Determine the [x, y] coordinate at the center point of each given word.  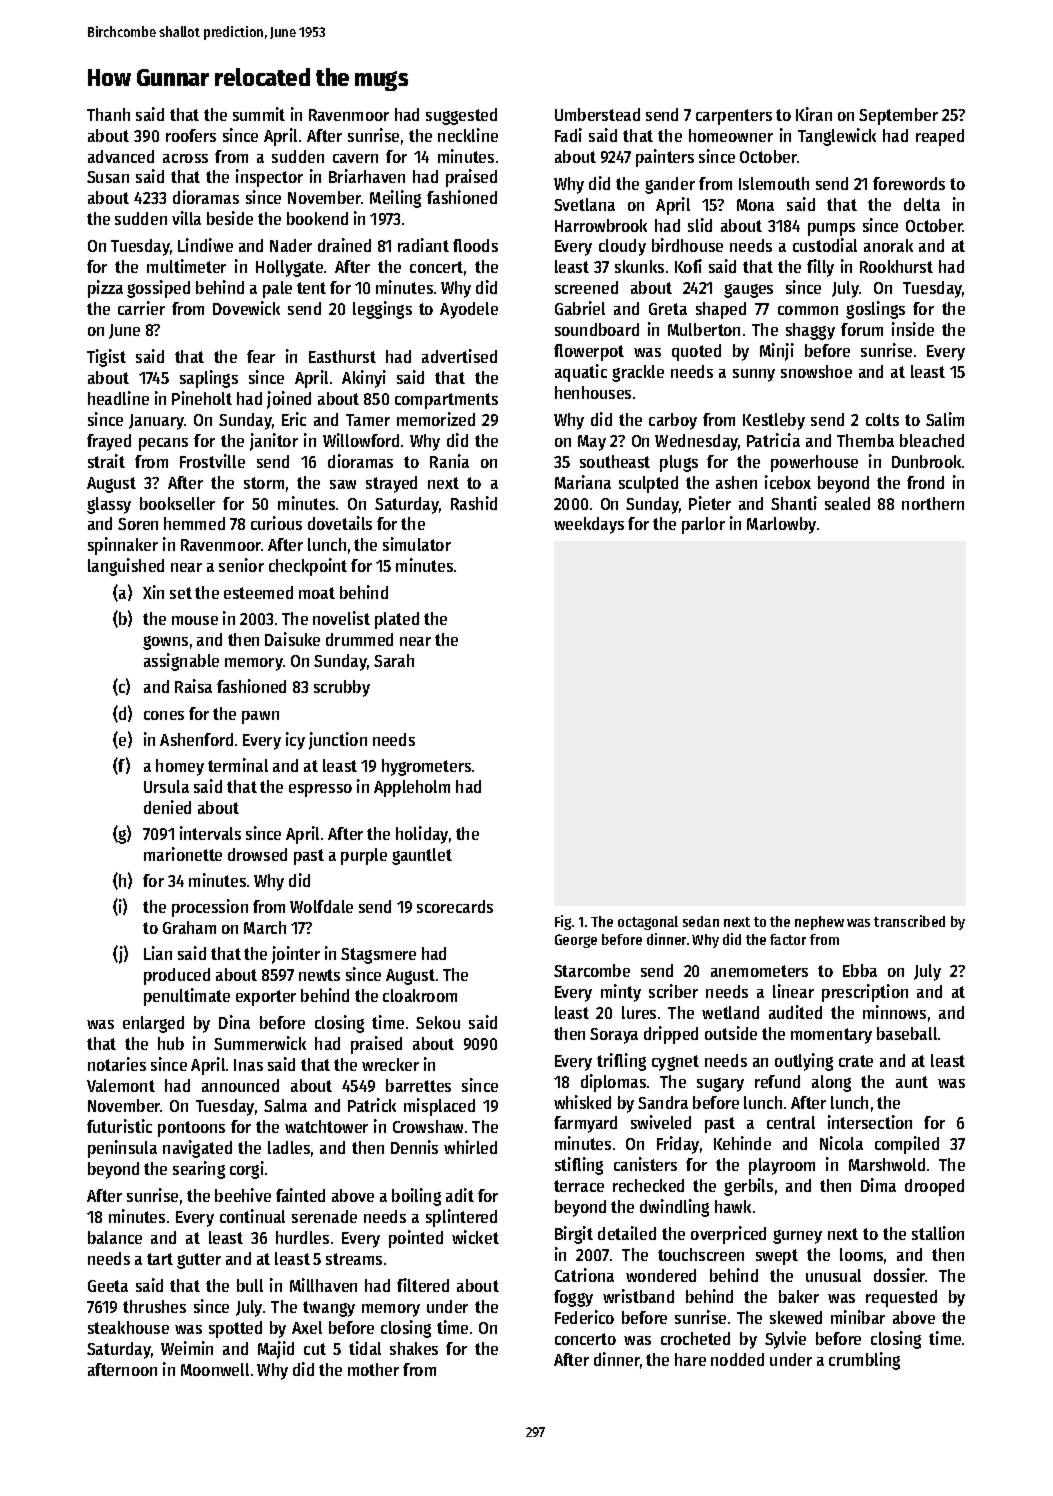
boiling [416, 1197]
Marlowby [781, 525]
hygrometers [426, 767]
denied [167, 807]
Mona [755, 205]
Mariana [583, 482]
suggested [461, 116]
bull [250, 1285]
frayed [109, 442]
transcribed [909, 921]
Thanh [108, 114]
